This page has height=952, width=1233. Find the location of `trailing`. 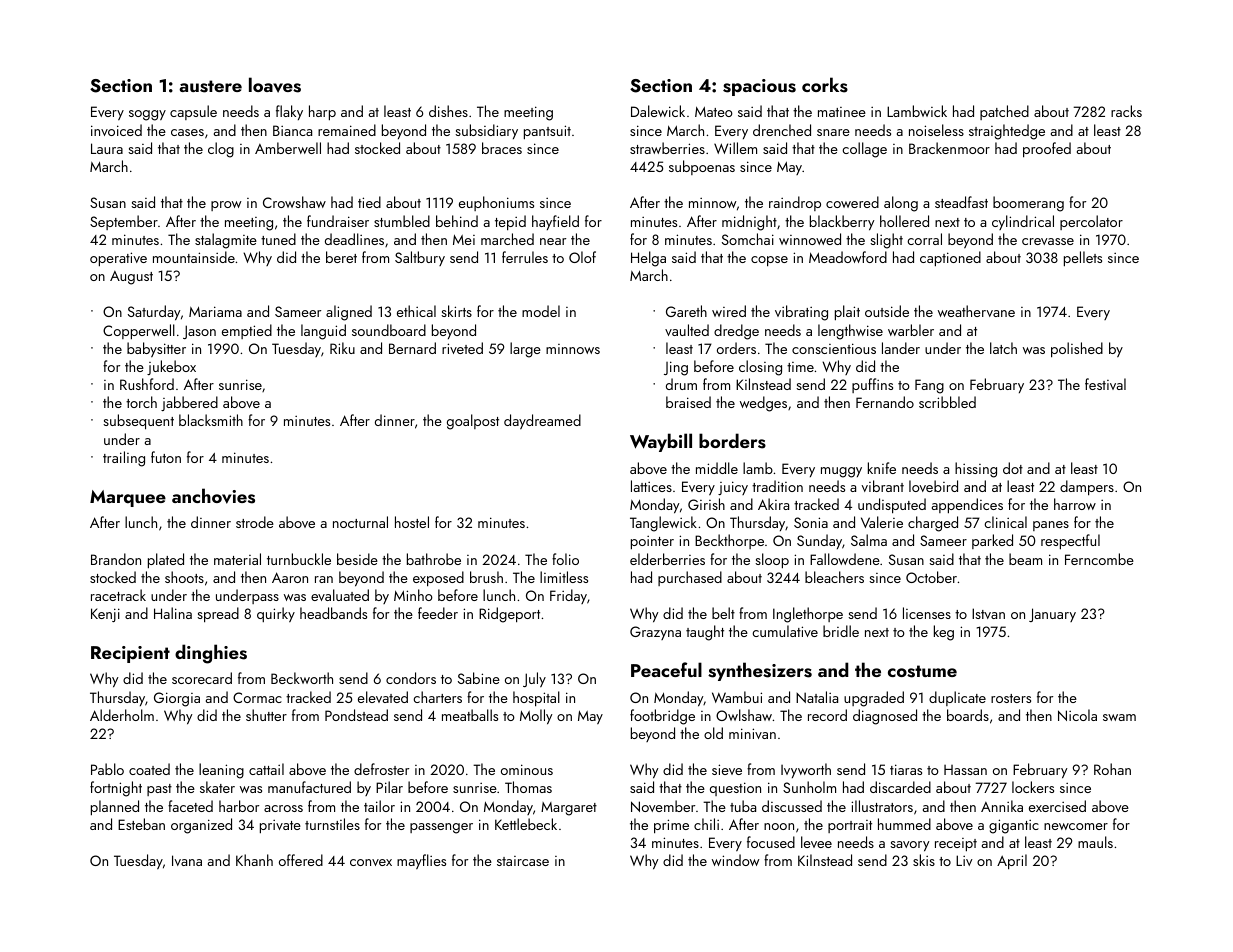

trailing is located at coordinates (124, 459).
